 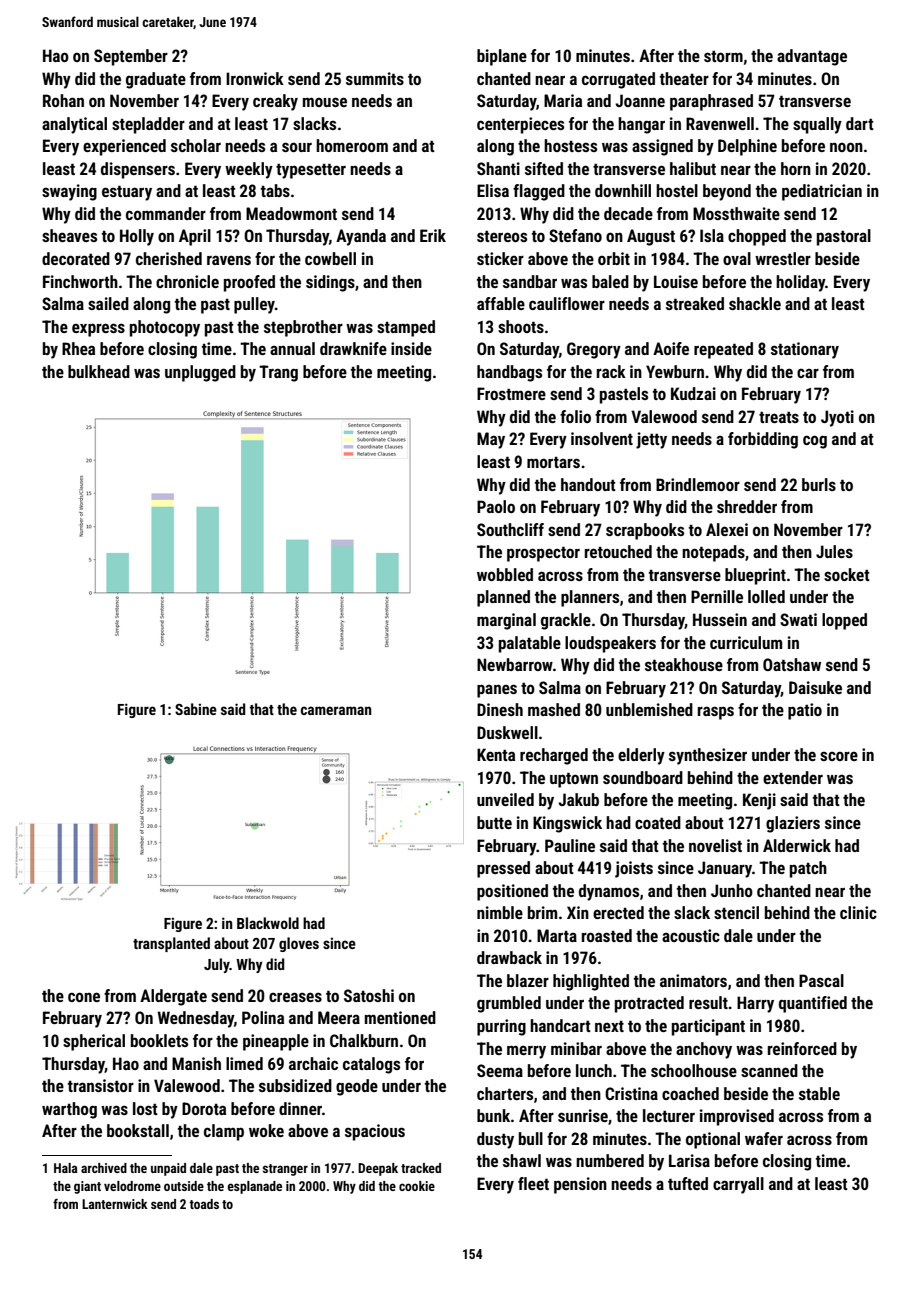 I want to click on homeroom, so click(x=352, y=145).
